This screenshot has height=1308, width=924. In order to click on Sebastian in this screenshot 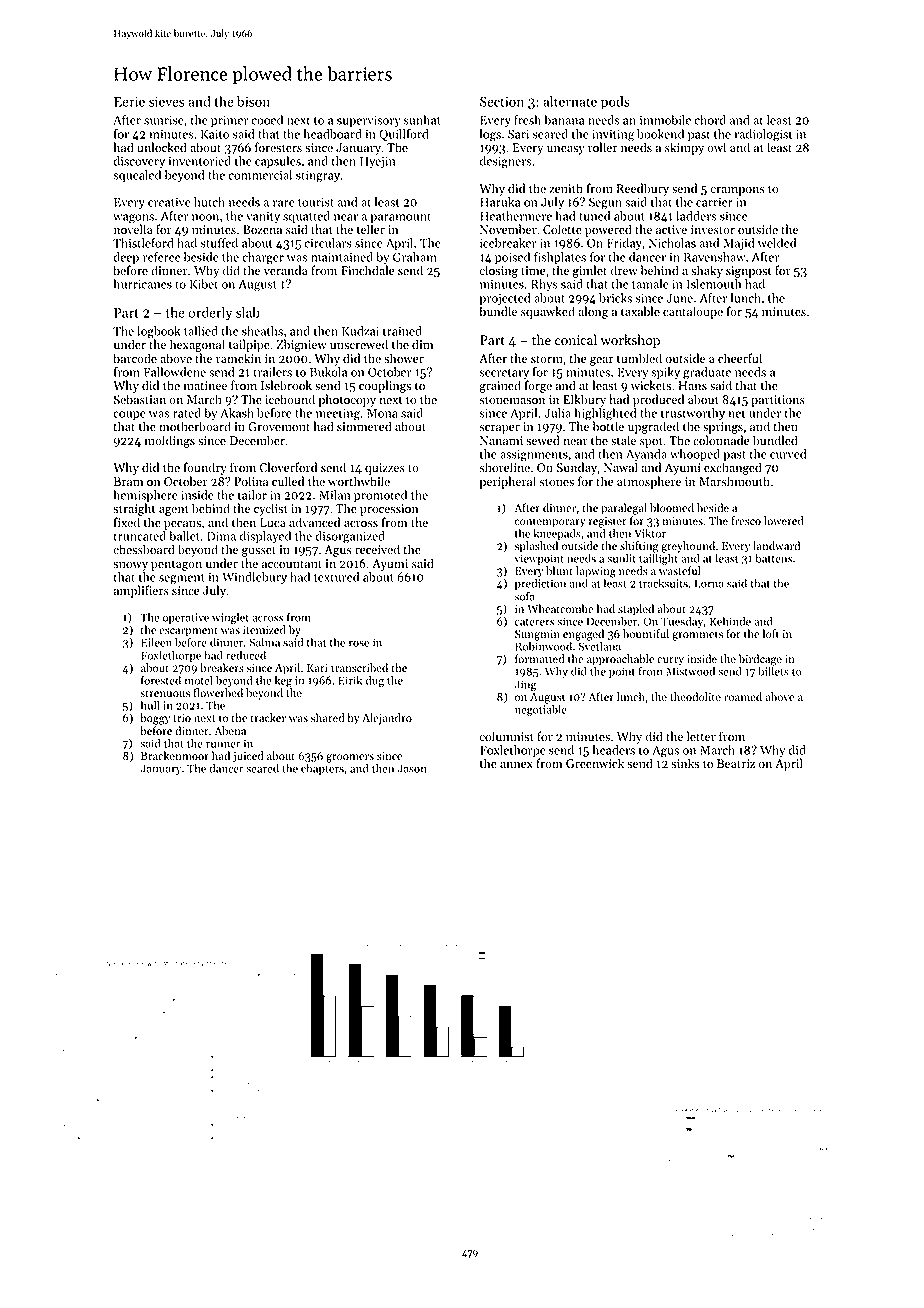, I will do `click(140, 399)`.
